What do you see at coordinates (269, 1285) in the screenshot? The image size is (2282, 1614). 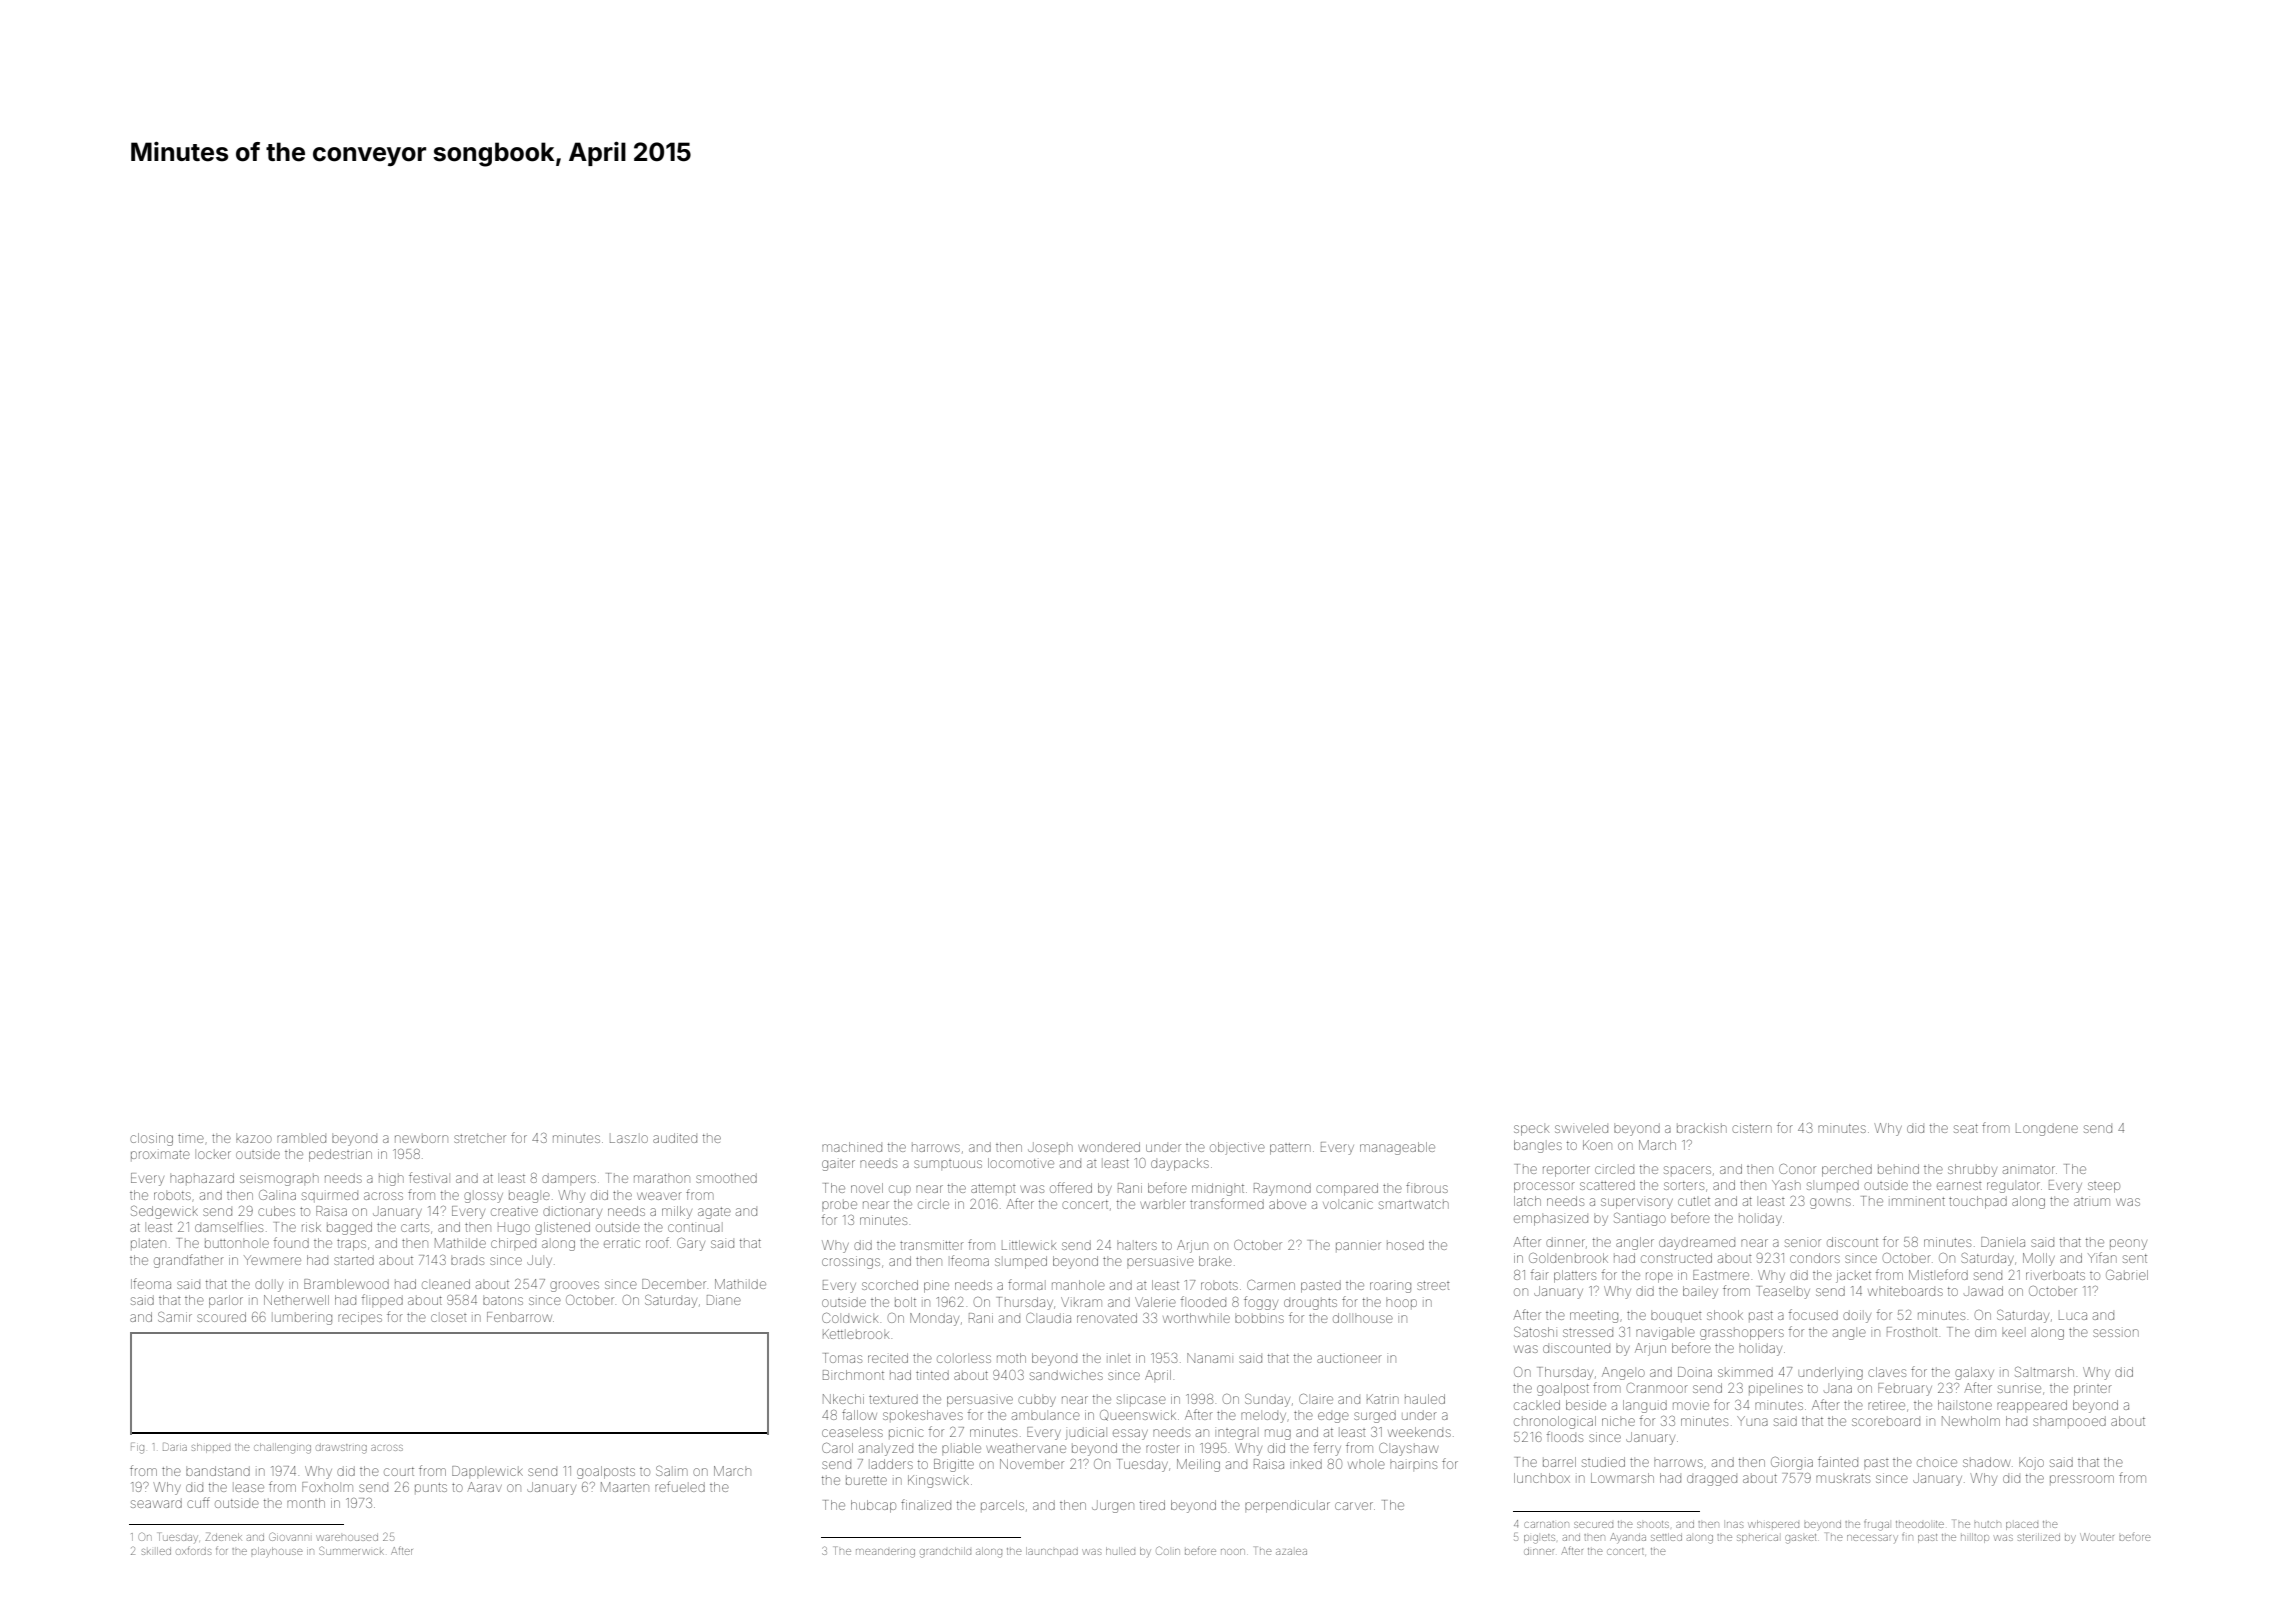 I see `dolly` at bounding box center [269, 1285].
